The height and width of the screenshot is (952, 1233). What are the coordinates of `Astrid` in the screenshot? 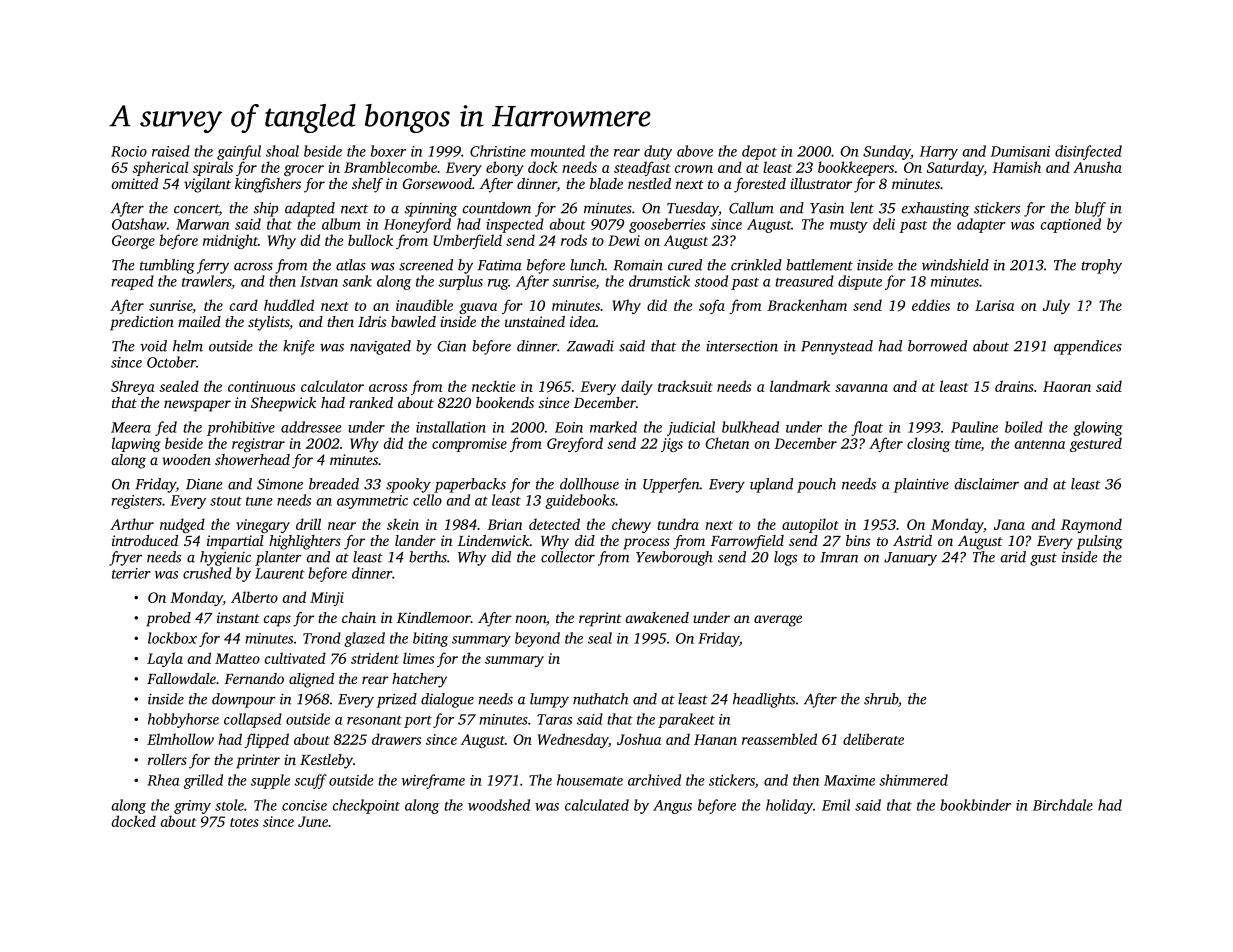 It's located at (912, 540).
